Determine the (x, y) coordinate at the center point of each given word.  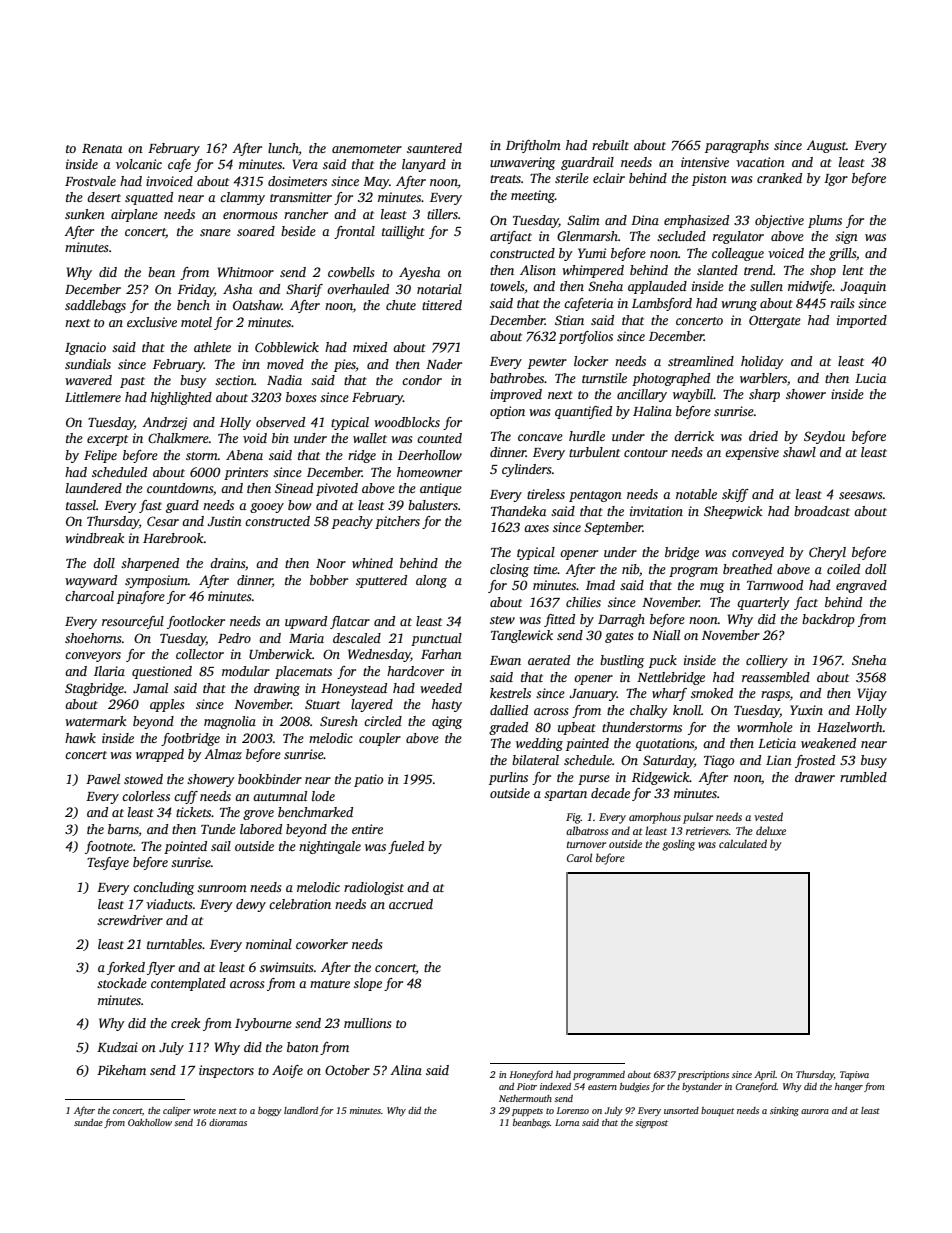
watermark (96, 721)
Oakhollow (150, 1122)
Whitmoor (246, 272)
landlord (301, 1110)
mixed (370, 347)
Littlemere (93, 397)
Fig (573, 818)
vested (768, 816)
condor (422, 380)
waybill (693, 395)
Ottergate (775, 321)
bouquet (717, 1111)
